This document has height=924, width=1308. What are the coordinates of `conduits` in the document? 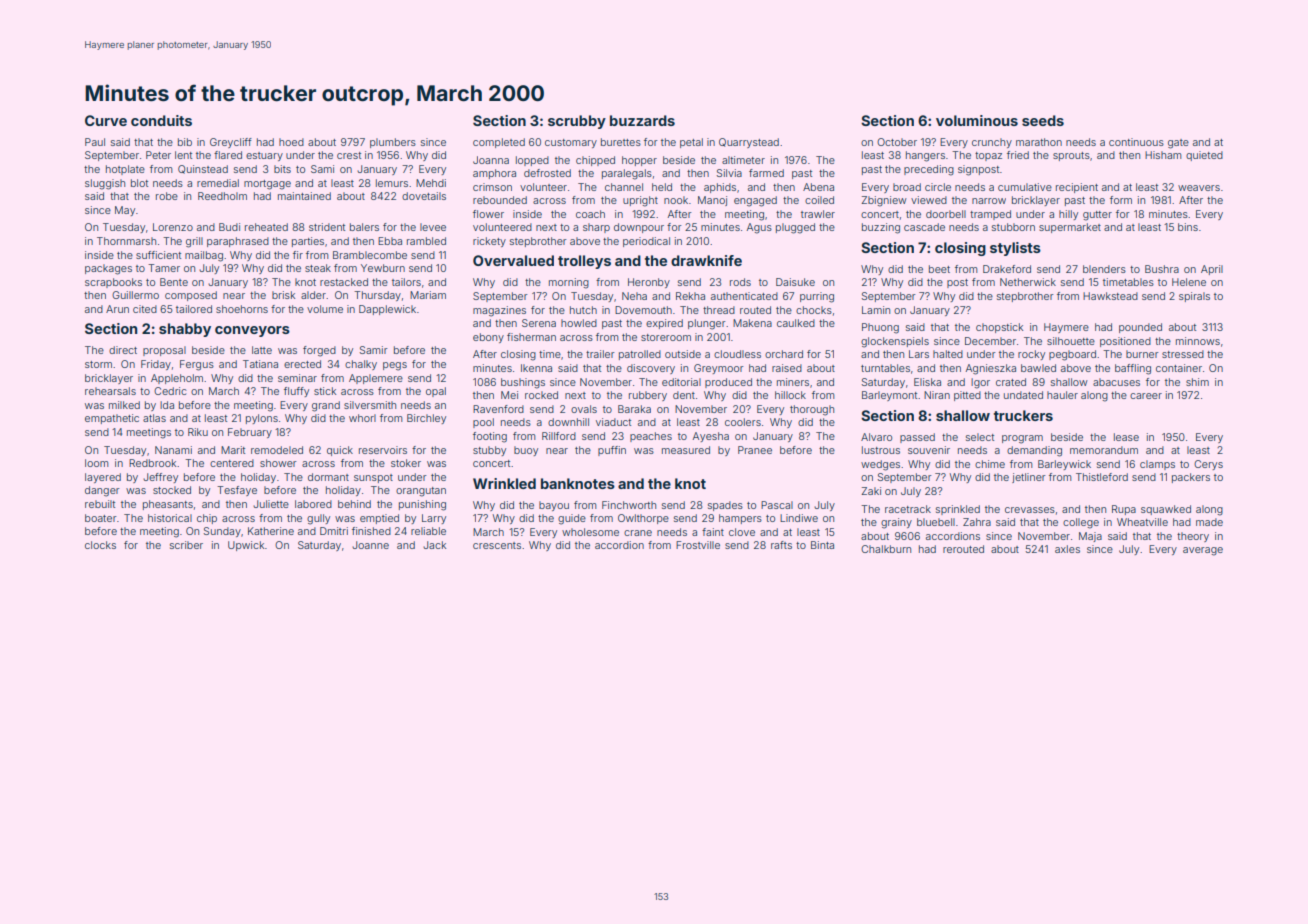 It's located at (161, 120).
